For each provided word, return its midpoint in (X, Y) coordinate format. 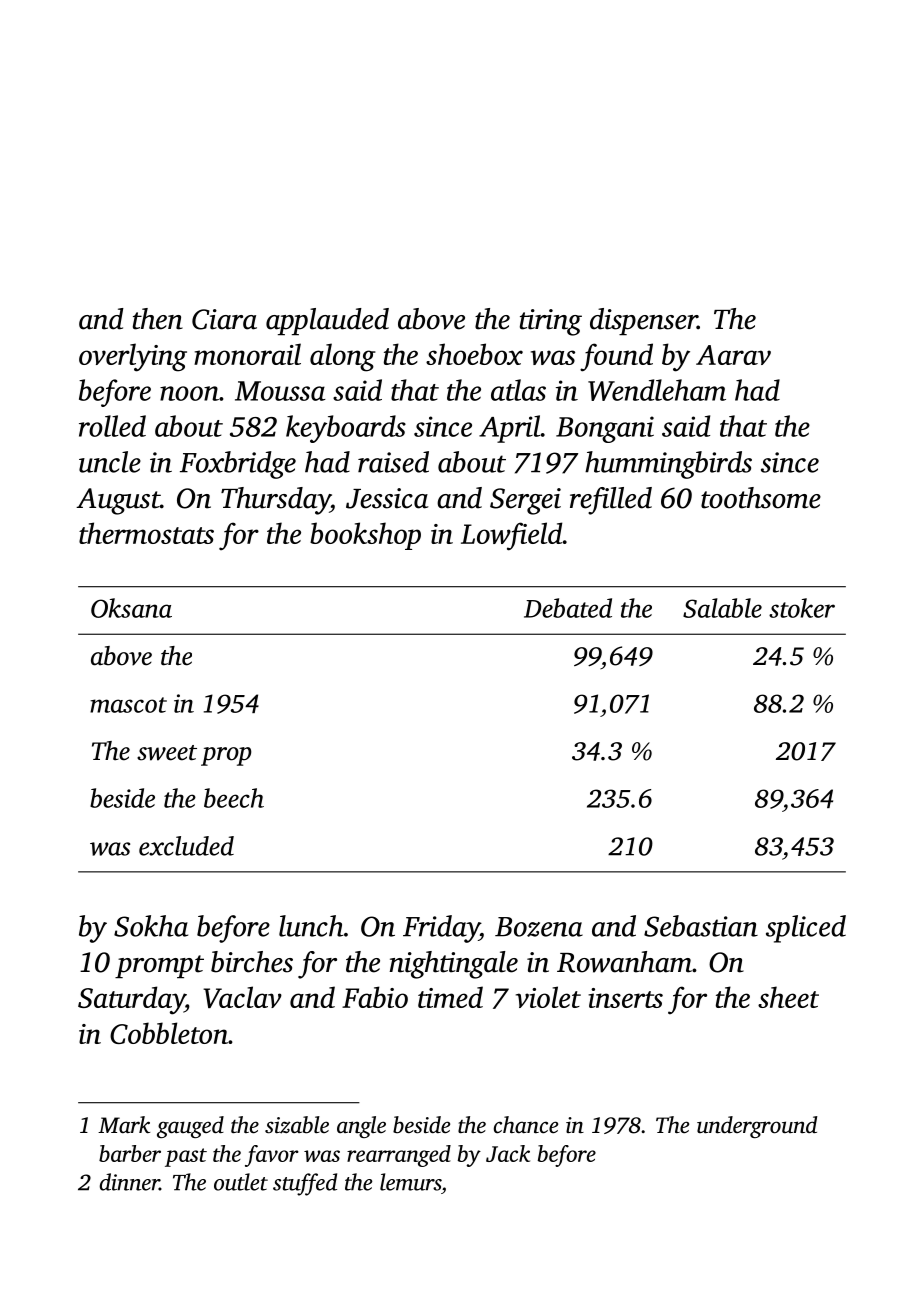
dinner (130, 1182)
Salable (722, 608)
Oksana (131, 608)
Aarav (733, 355)
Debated (568, 608)
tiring (551, 322)
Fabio (375, 997)
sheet (788, 997)
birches (252, 962)
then (158, 319)
